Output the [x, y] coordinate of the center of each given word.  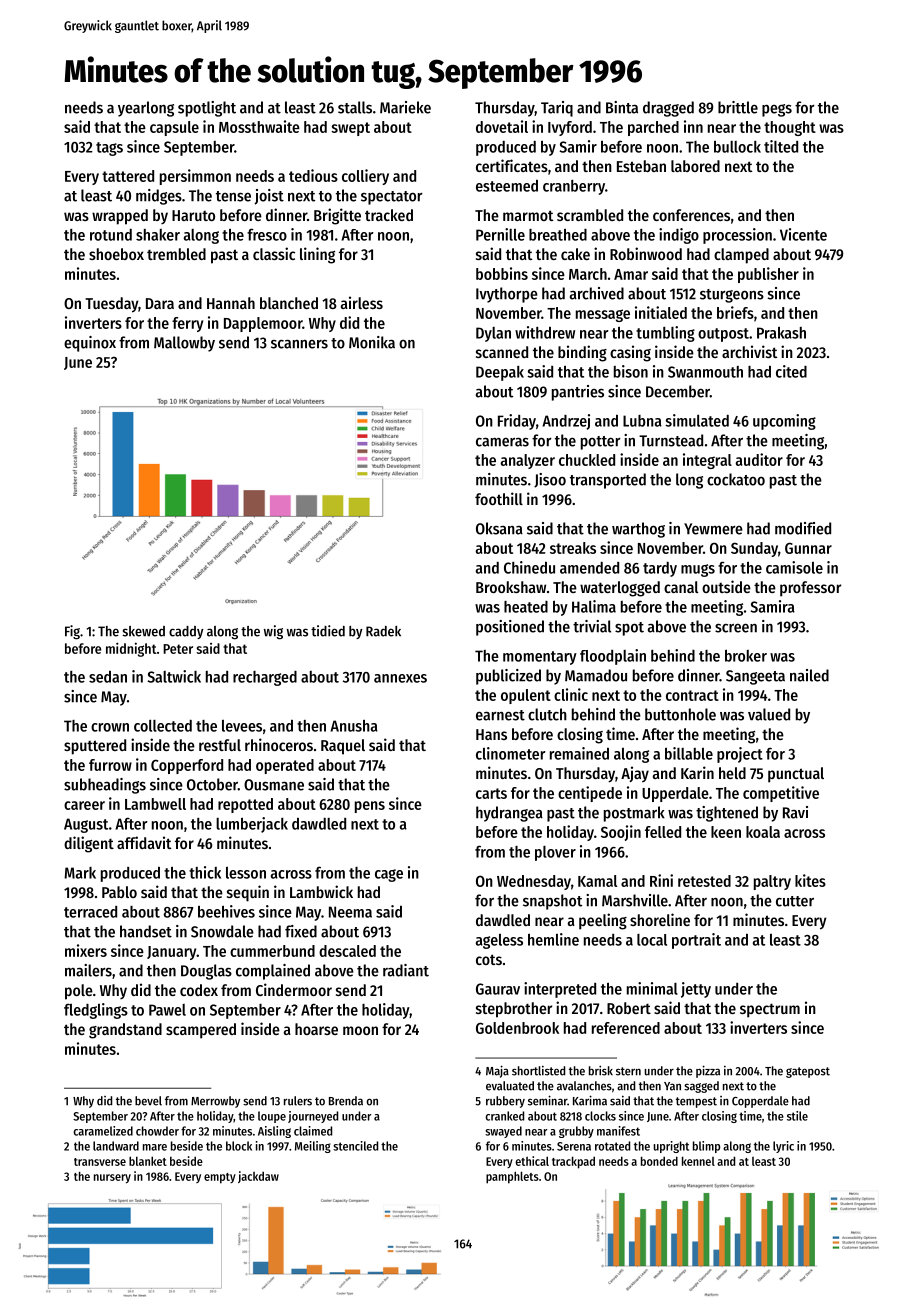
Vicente [803, 234]
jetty [696, 990]
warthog [638, 530]
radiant [406, 970]
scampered [201, 1031]
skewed [143, 631]
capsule [174, 128]
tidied [328, 631]
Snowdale [222, 931]
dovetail [502, 126]
